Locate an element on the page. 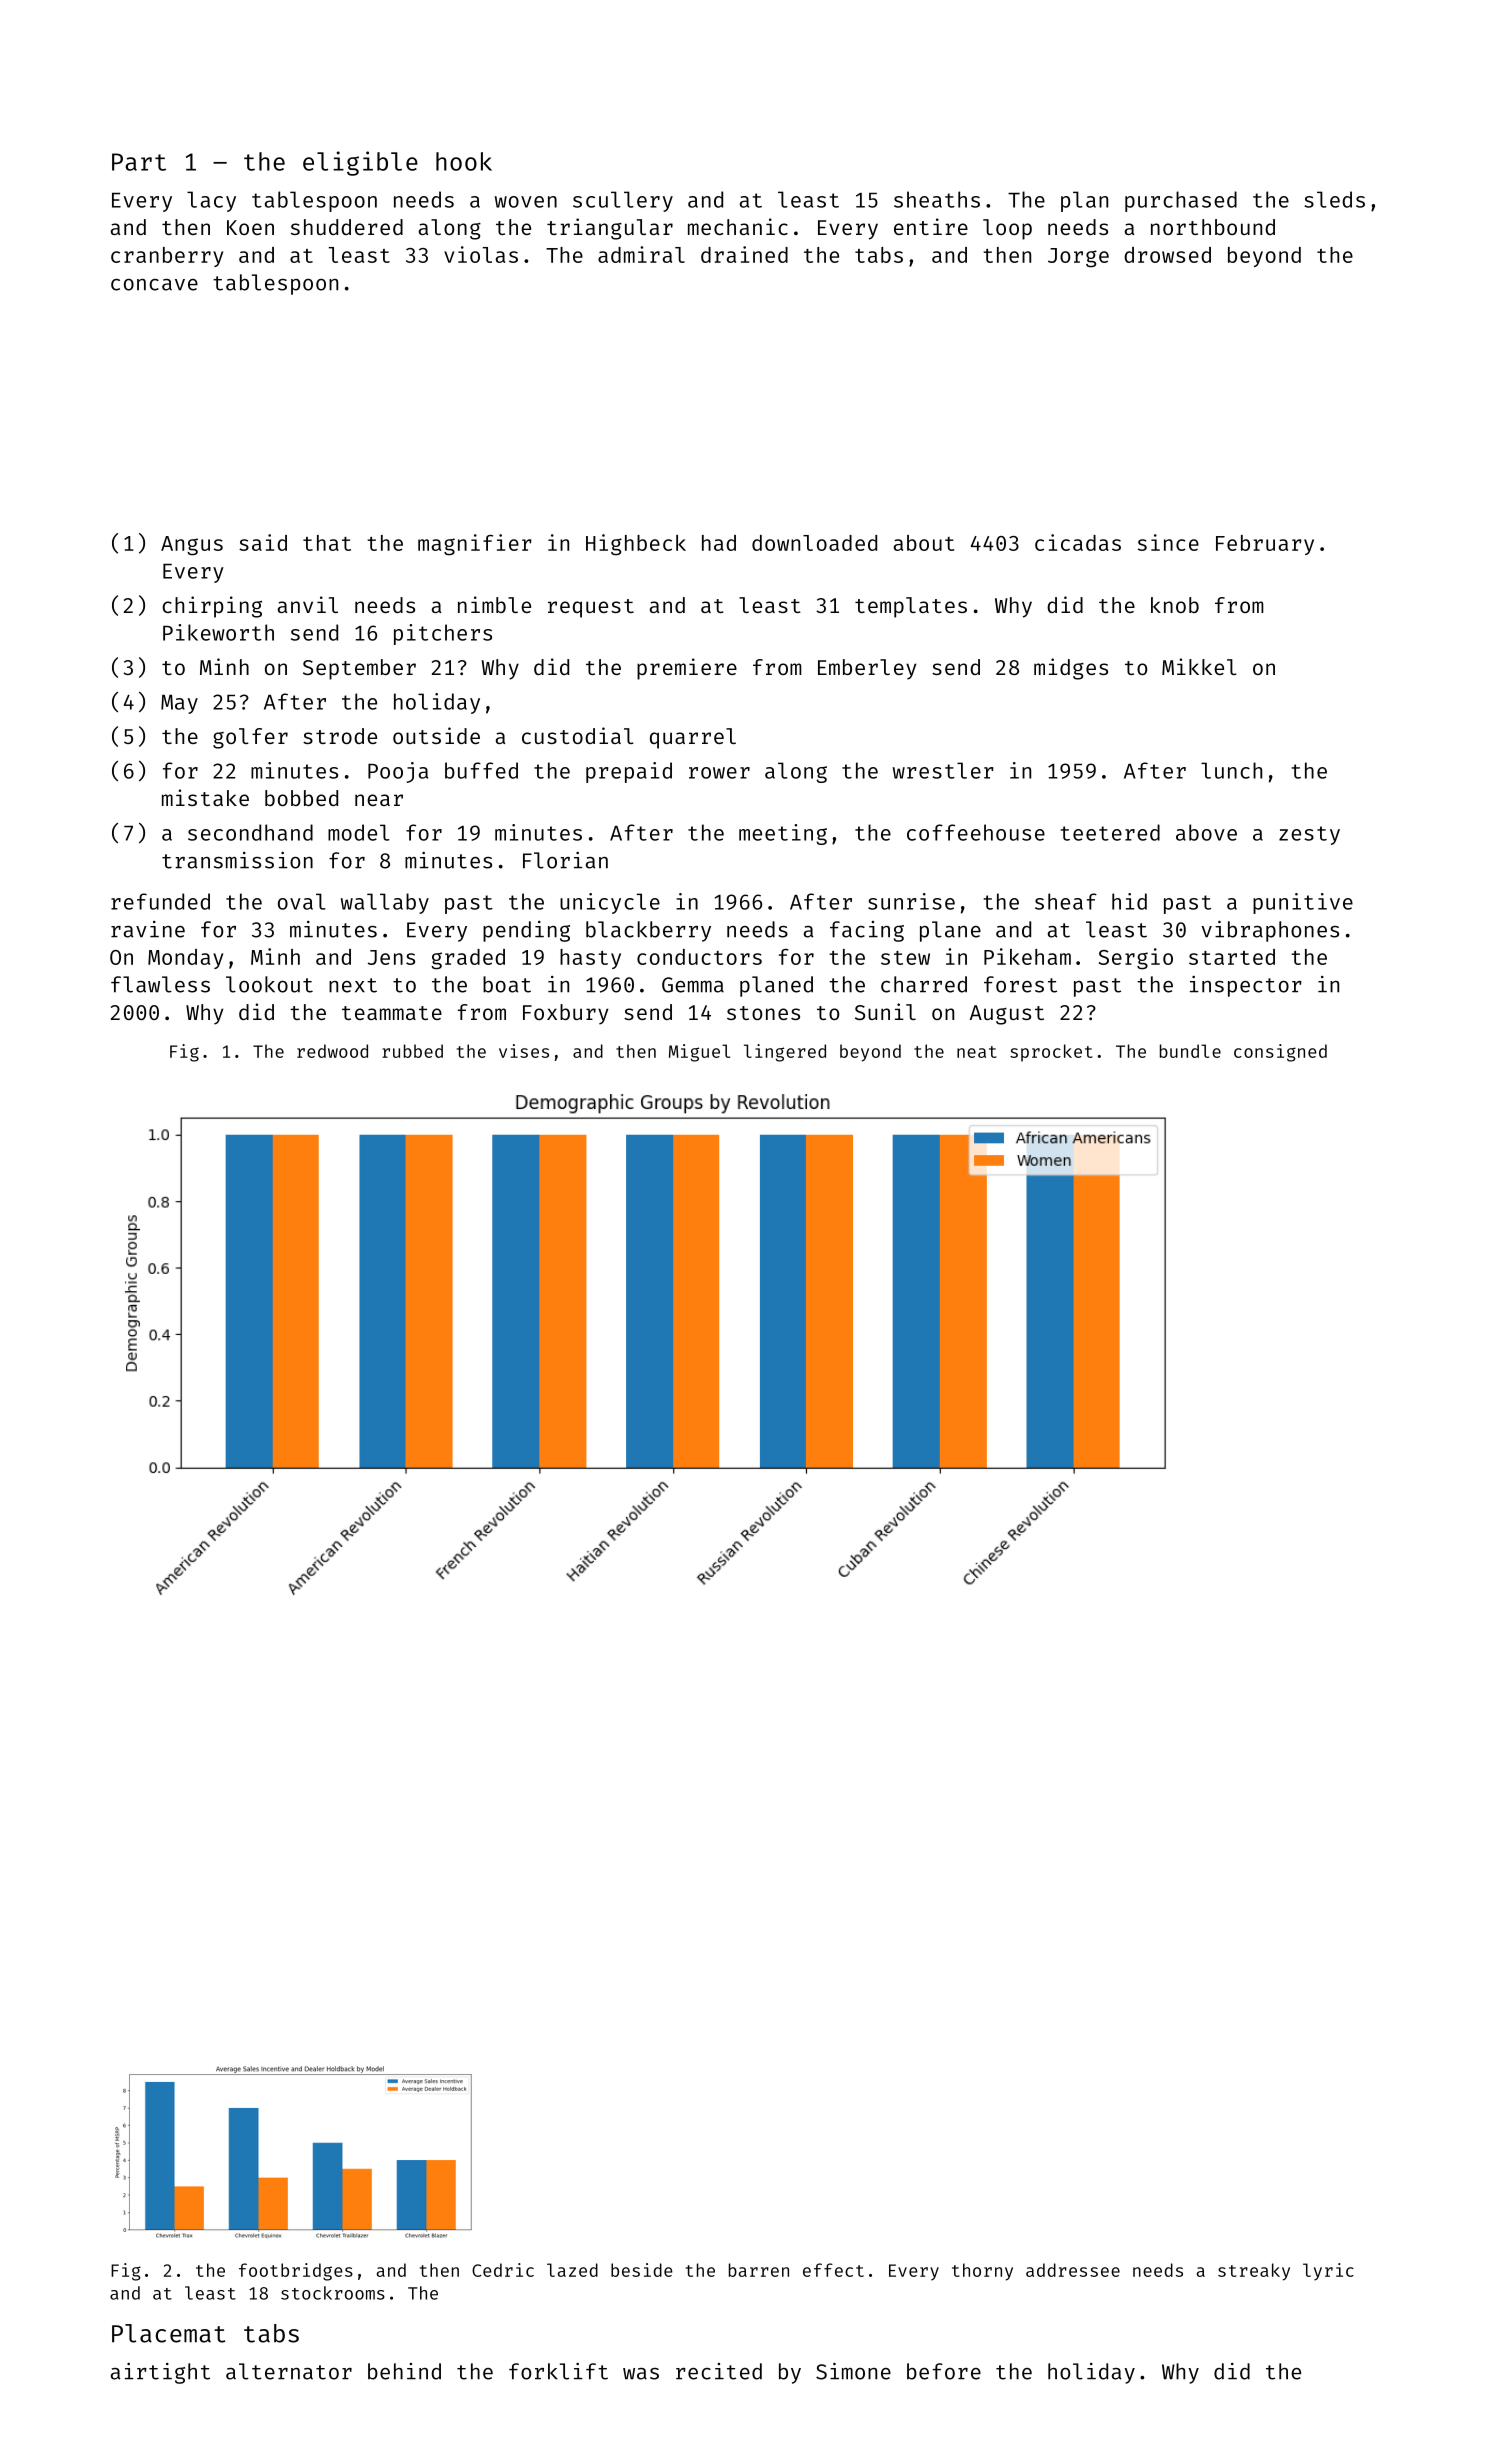  redwood is located at coordinates (332, 1051).
